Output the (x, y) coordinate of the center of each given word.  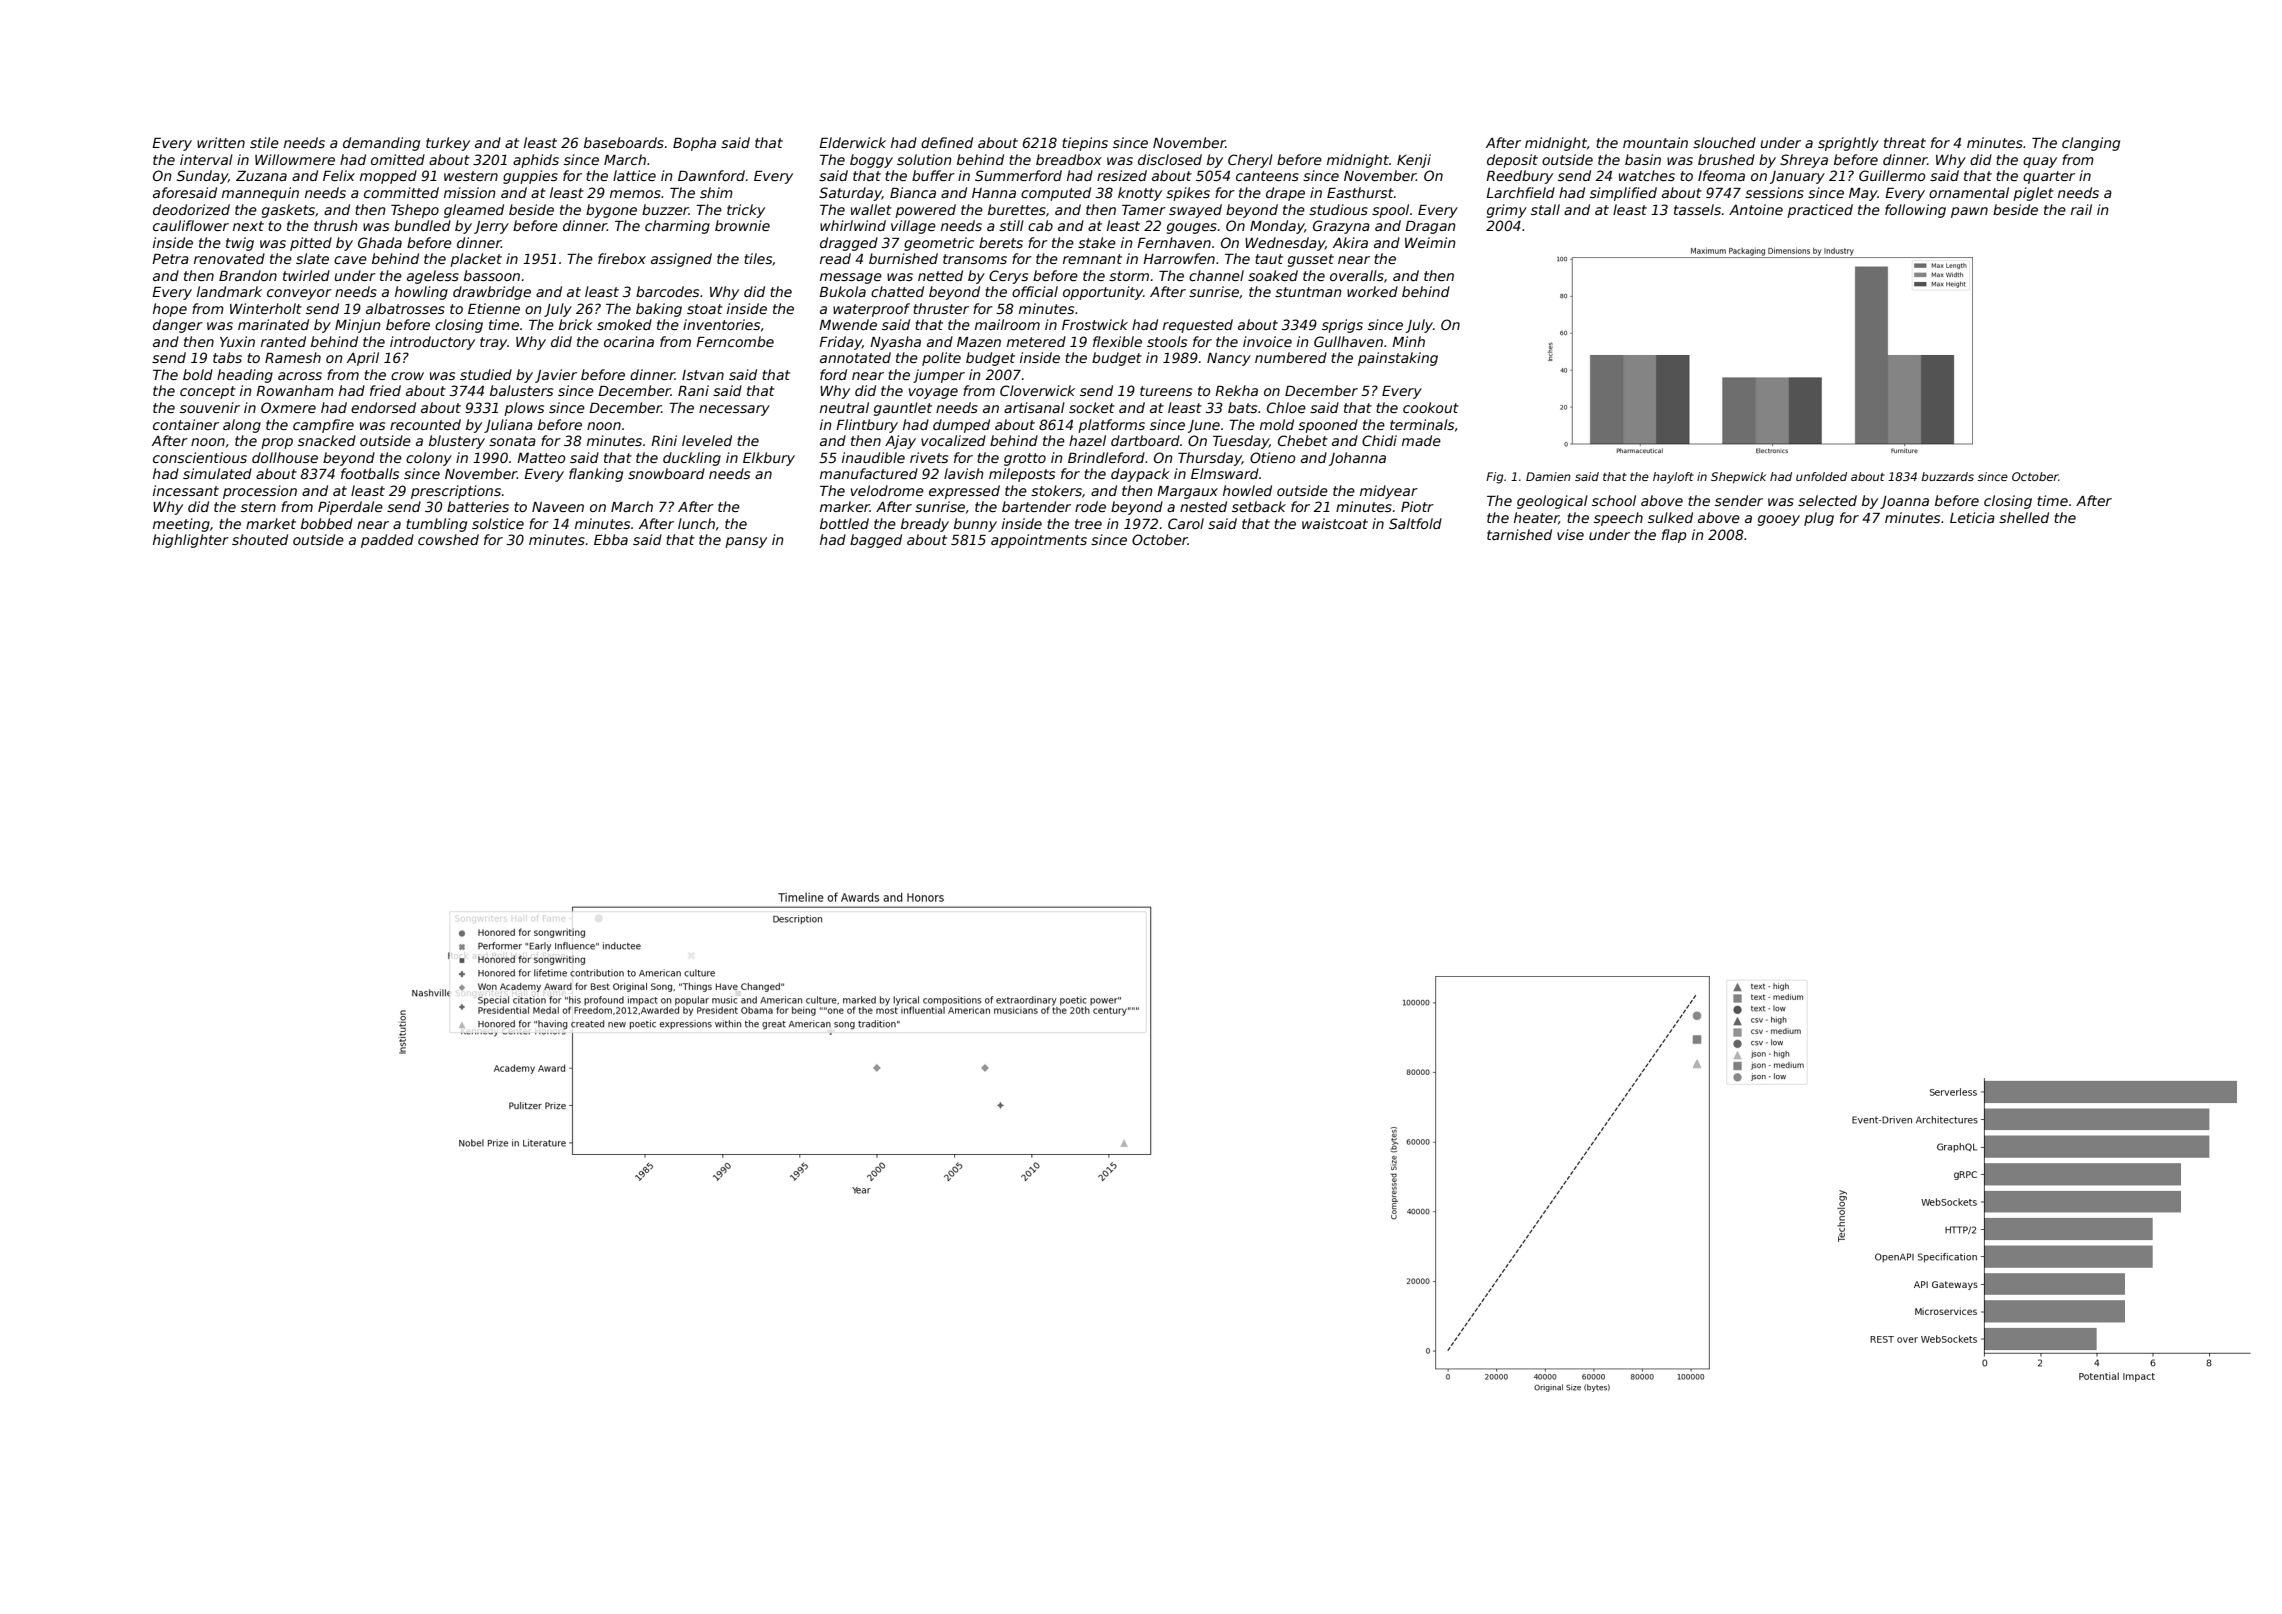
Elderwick (852, 142)
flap (1674, 536)
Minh (1408, 341)
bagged (876, 541)
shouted (260, 539)
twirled (306, 275)
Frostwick (1095, 324)
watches (1647, 175)
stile (264, 142)
